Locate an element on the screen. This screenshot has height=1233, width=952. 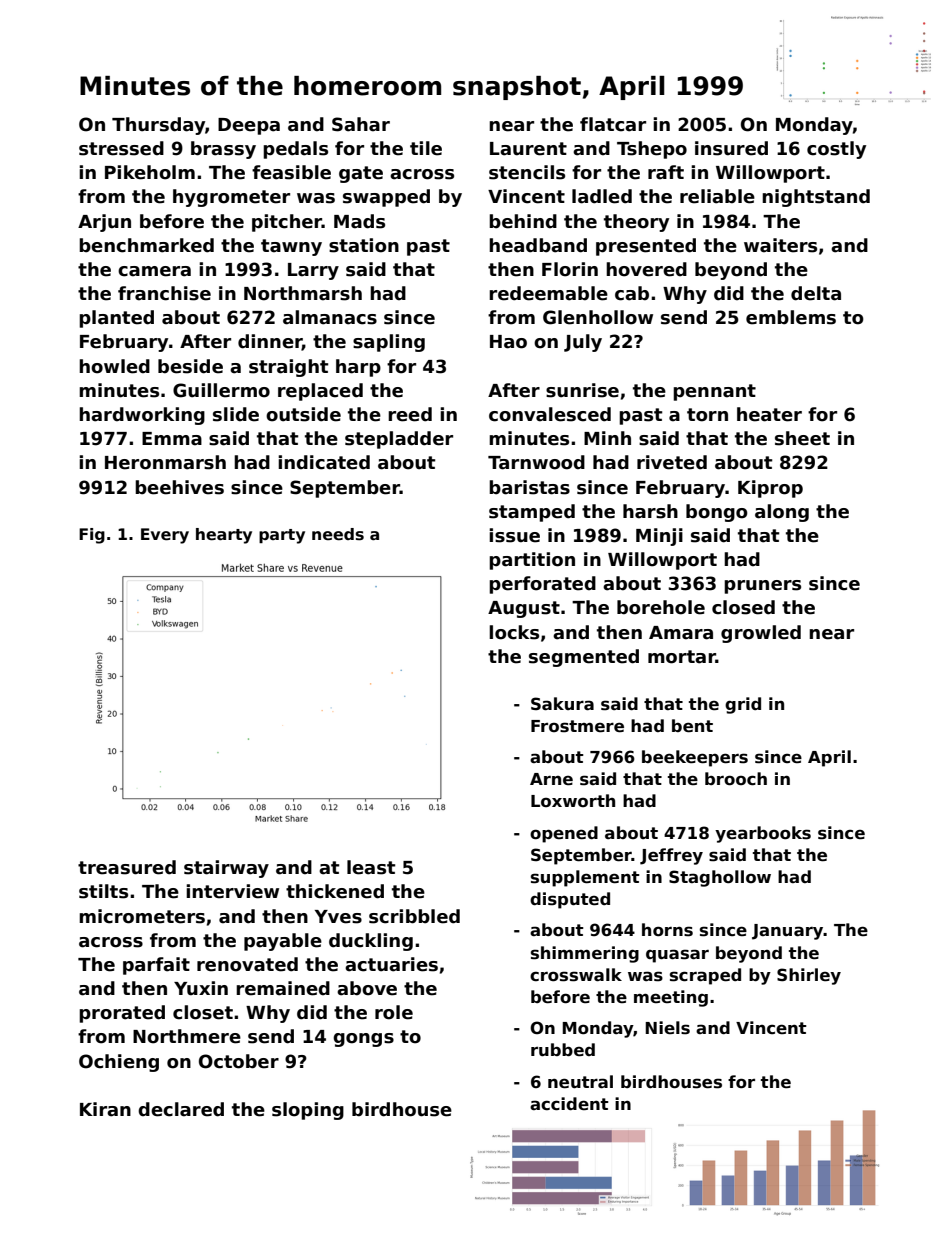
sloping is located at coordinates (308, 1111).
